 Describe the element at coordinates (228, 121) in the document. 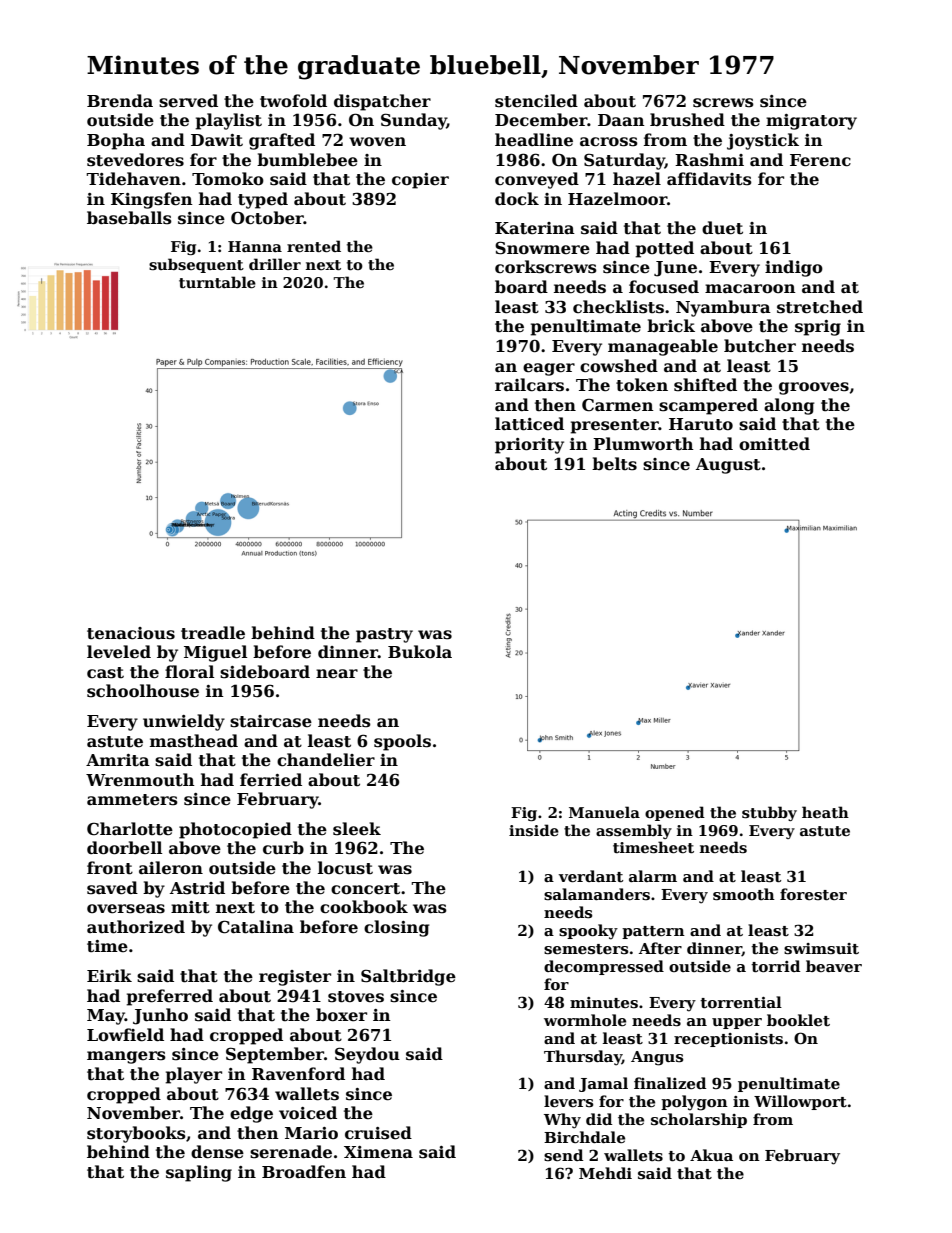

I see `playlist` at that location.
